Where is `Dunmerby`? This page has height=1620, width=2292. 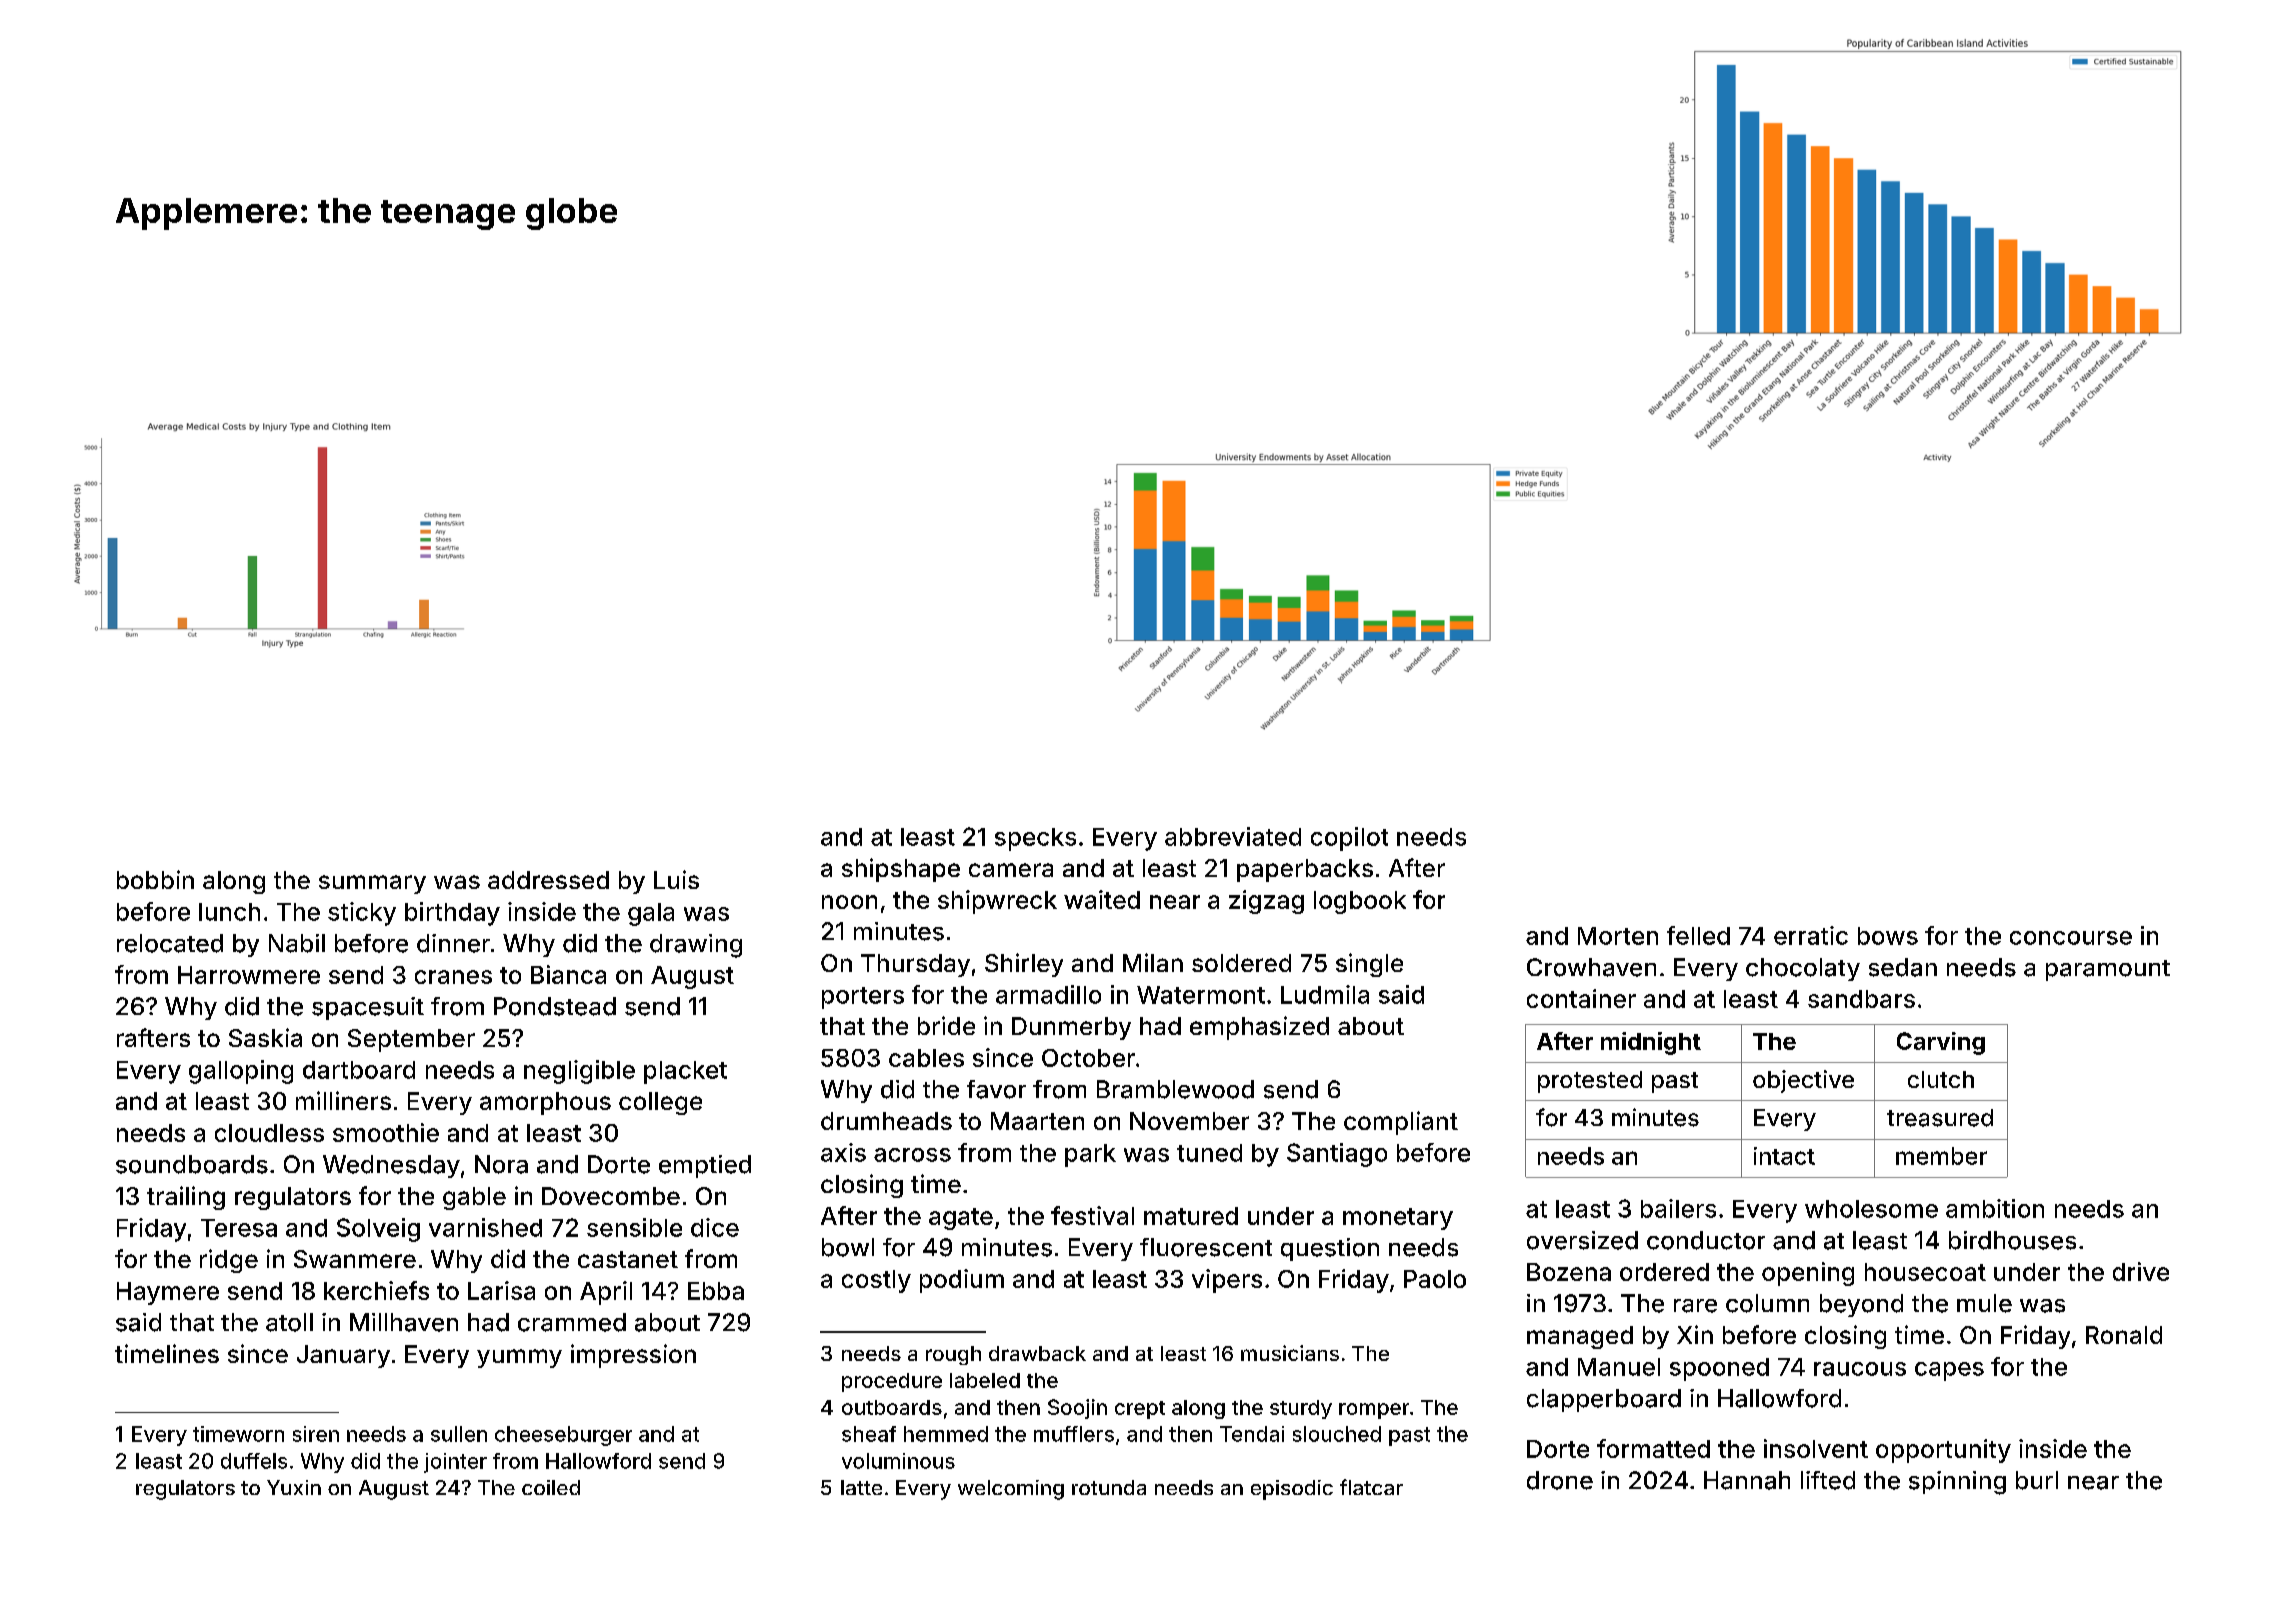
Dunmerby is located at coordinates (1071, 1028).
